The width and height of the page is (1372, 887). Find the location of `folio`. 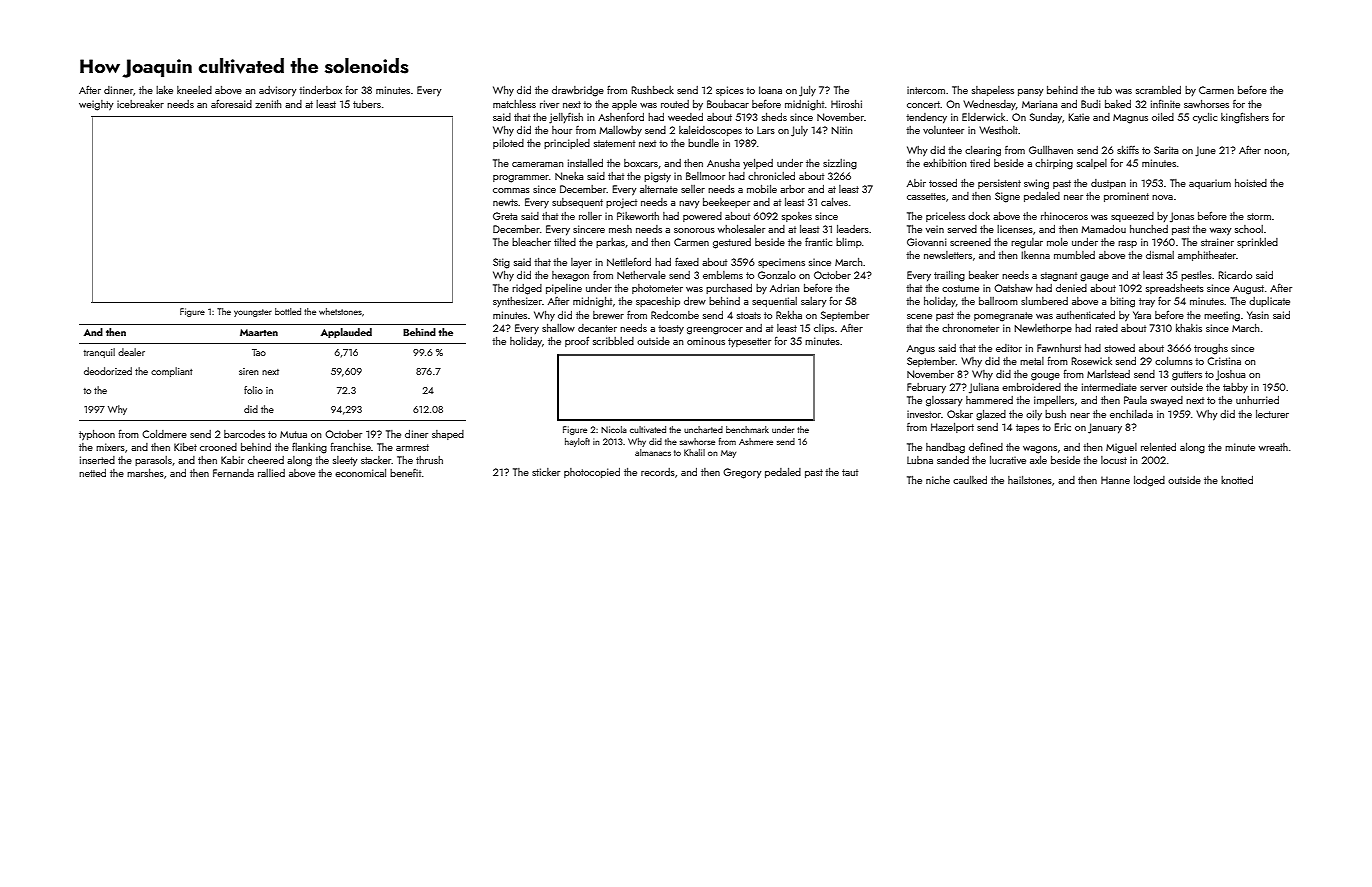

folio is located at coordinates (253, 390).
